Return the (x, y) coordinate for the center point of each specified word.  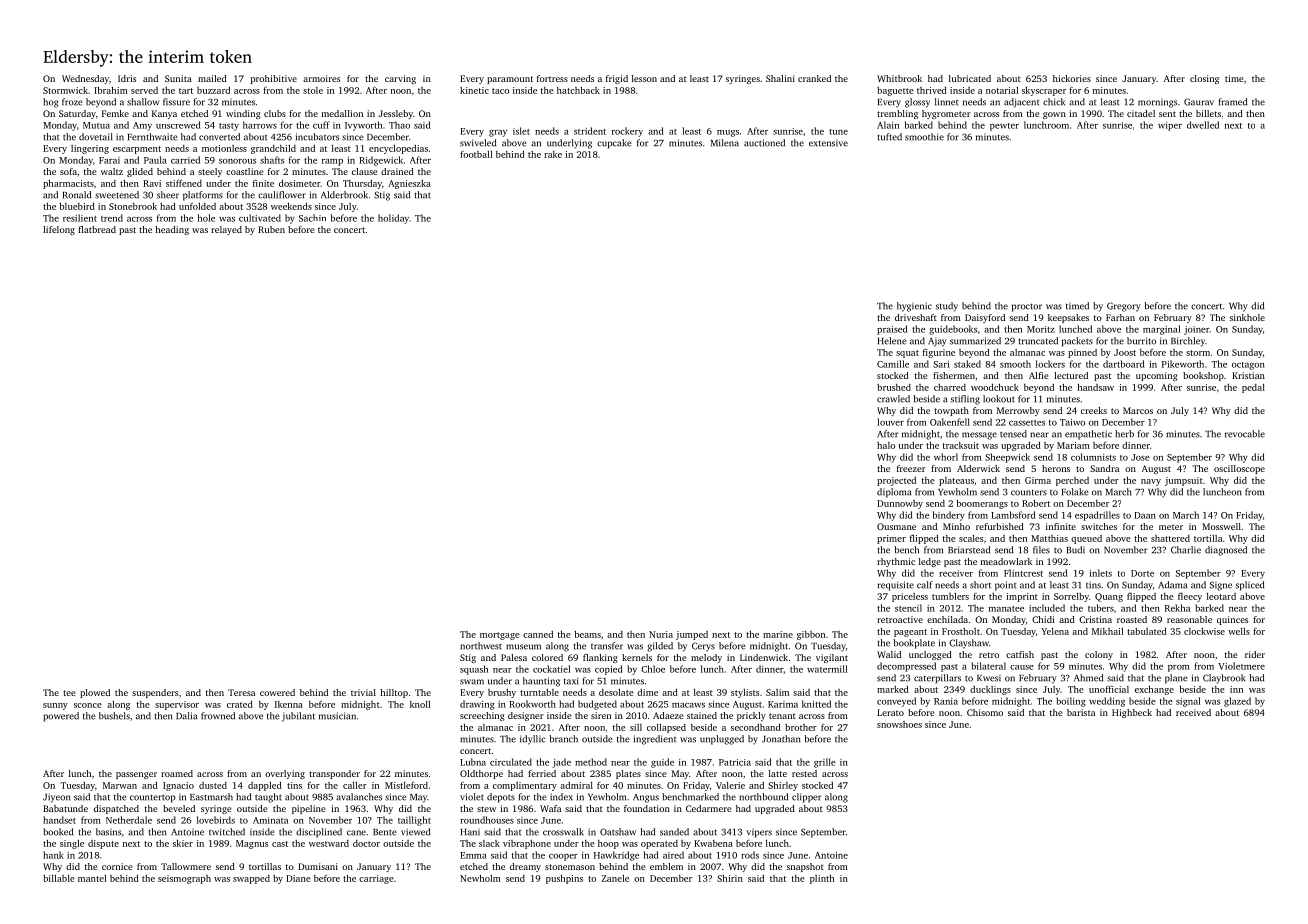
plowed (95, 693)
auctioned (764, 143)
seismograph (184, 879)
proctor (1027, 307)
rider (1255, 654)
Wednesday (85, 79)
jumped (692, 635)
